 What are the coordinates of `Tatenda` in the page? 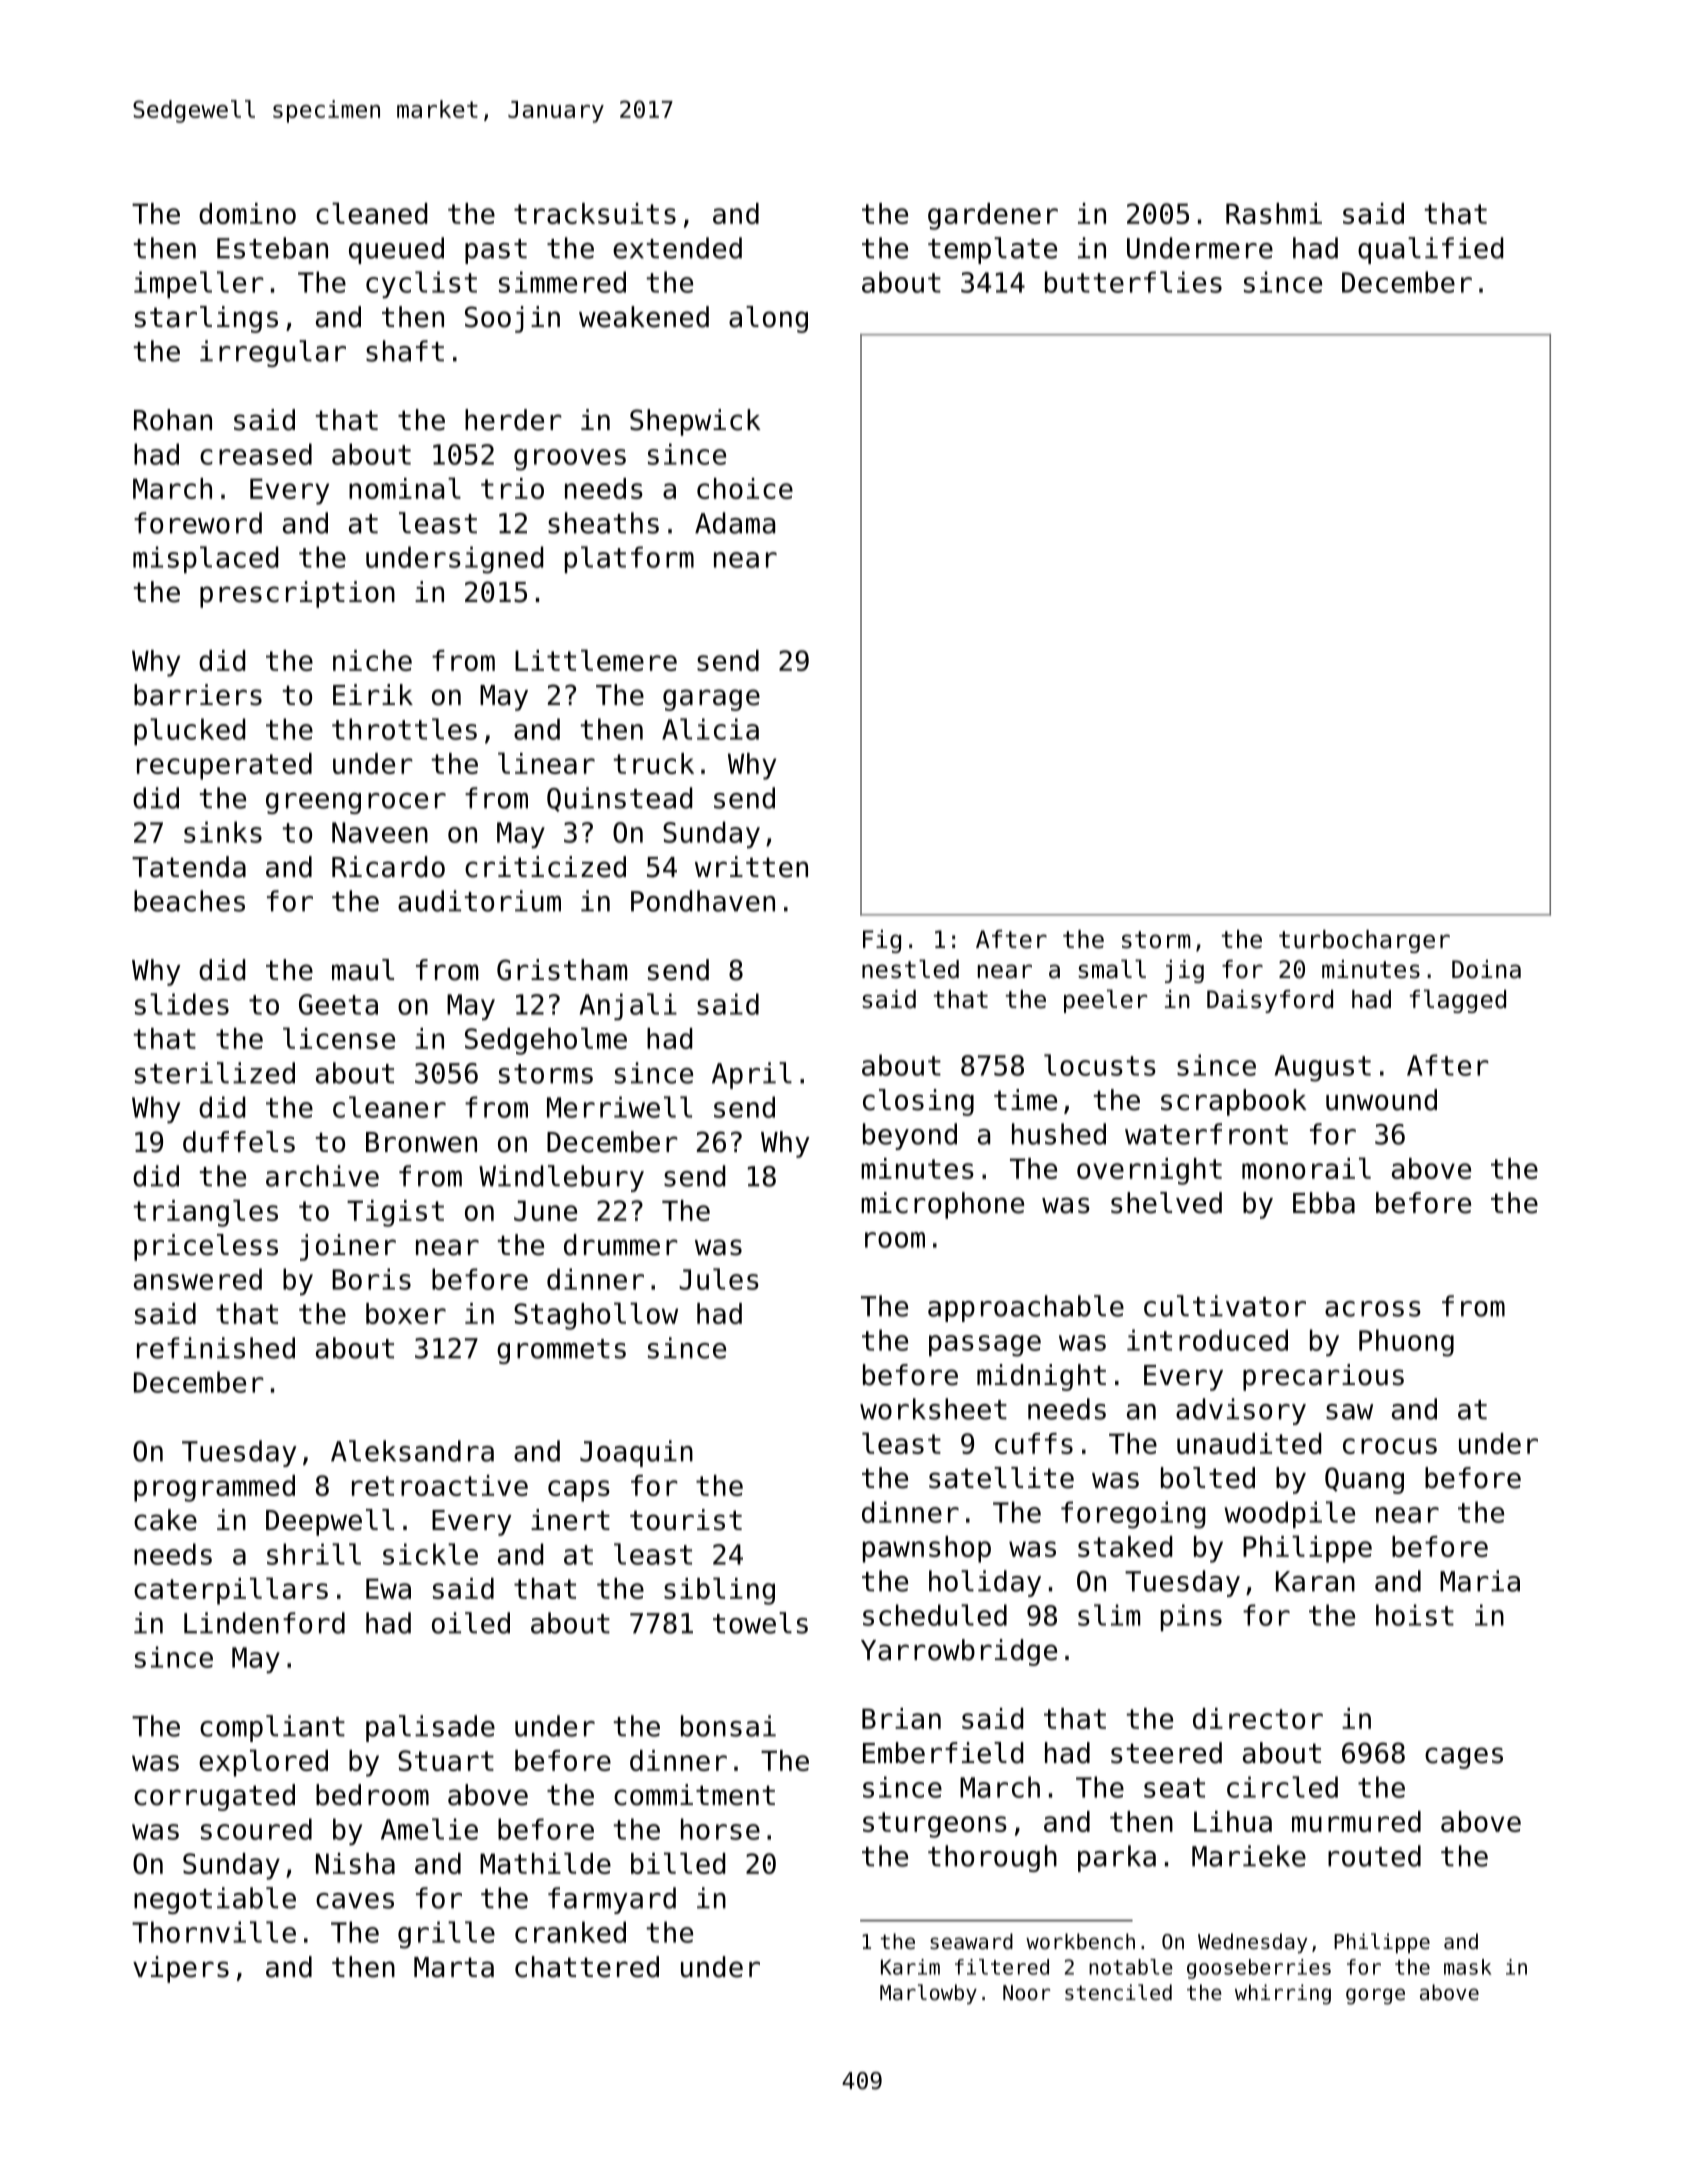 It's located at (189, 867).
